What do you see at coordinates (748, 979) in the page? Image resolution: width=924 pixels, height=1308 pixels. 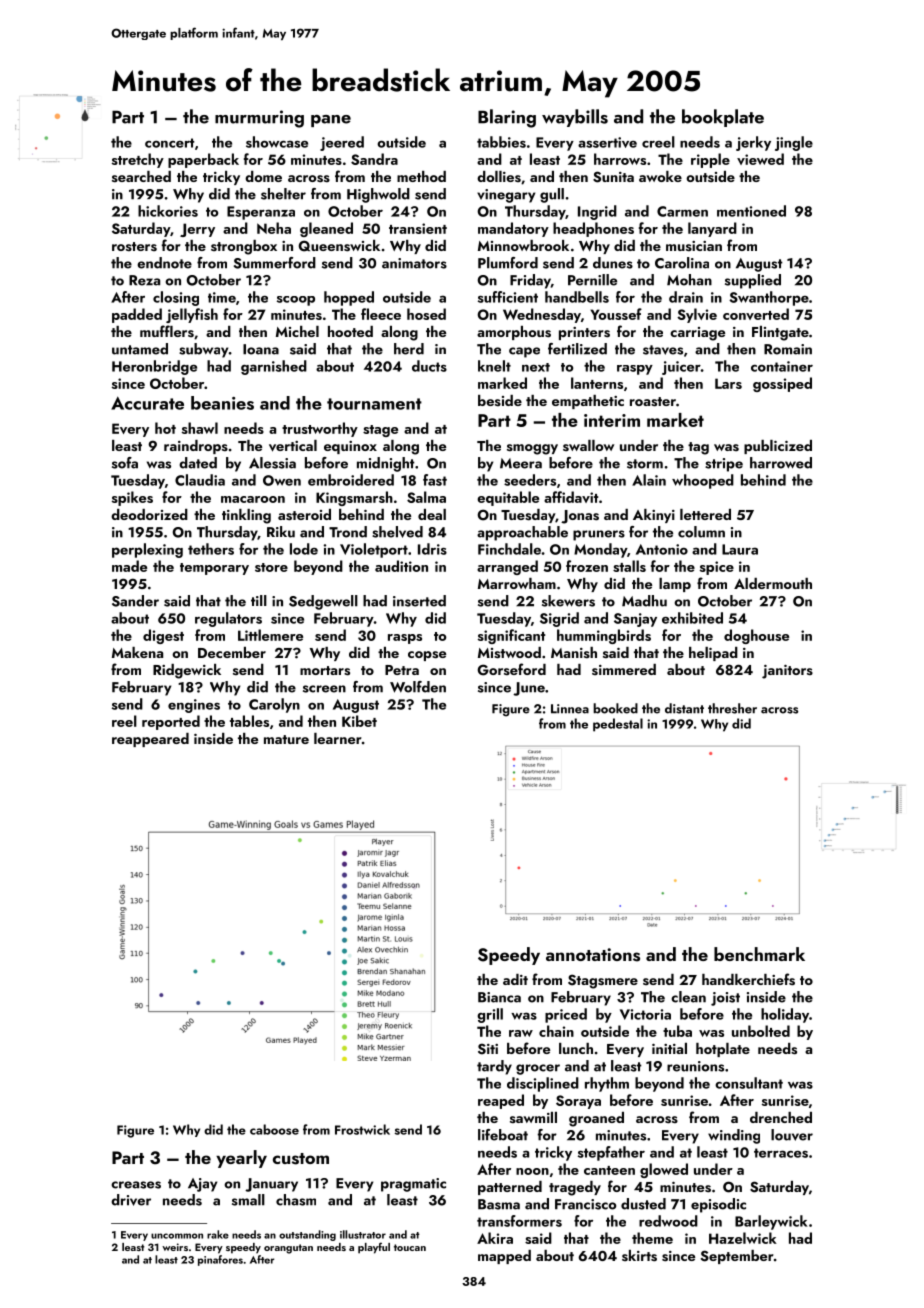 I see `handkerchiefs` at bounding box center [748, 979].
